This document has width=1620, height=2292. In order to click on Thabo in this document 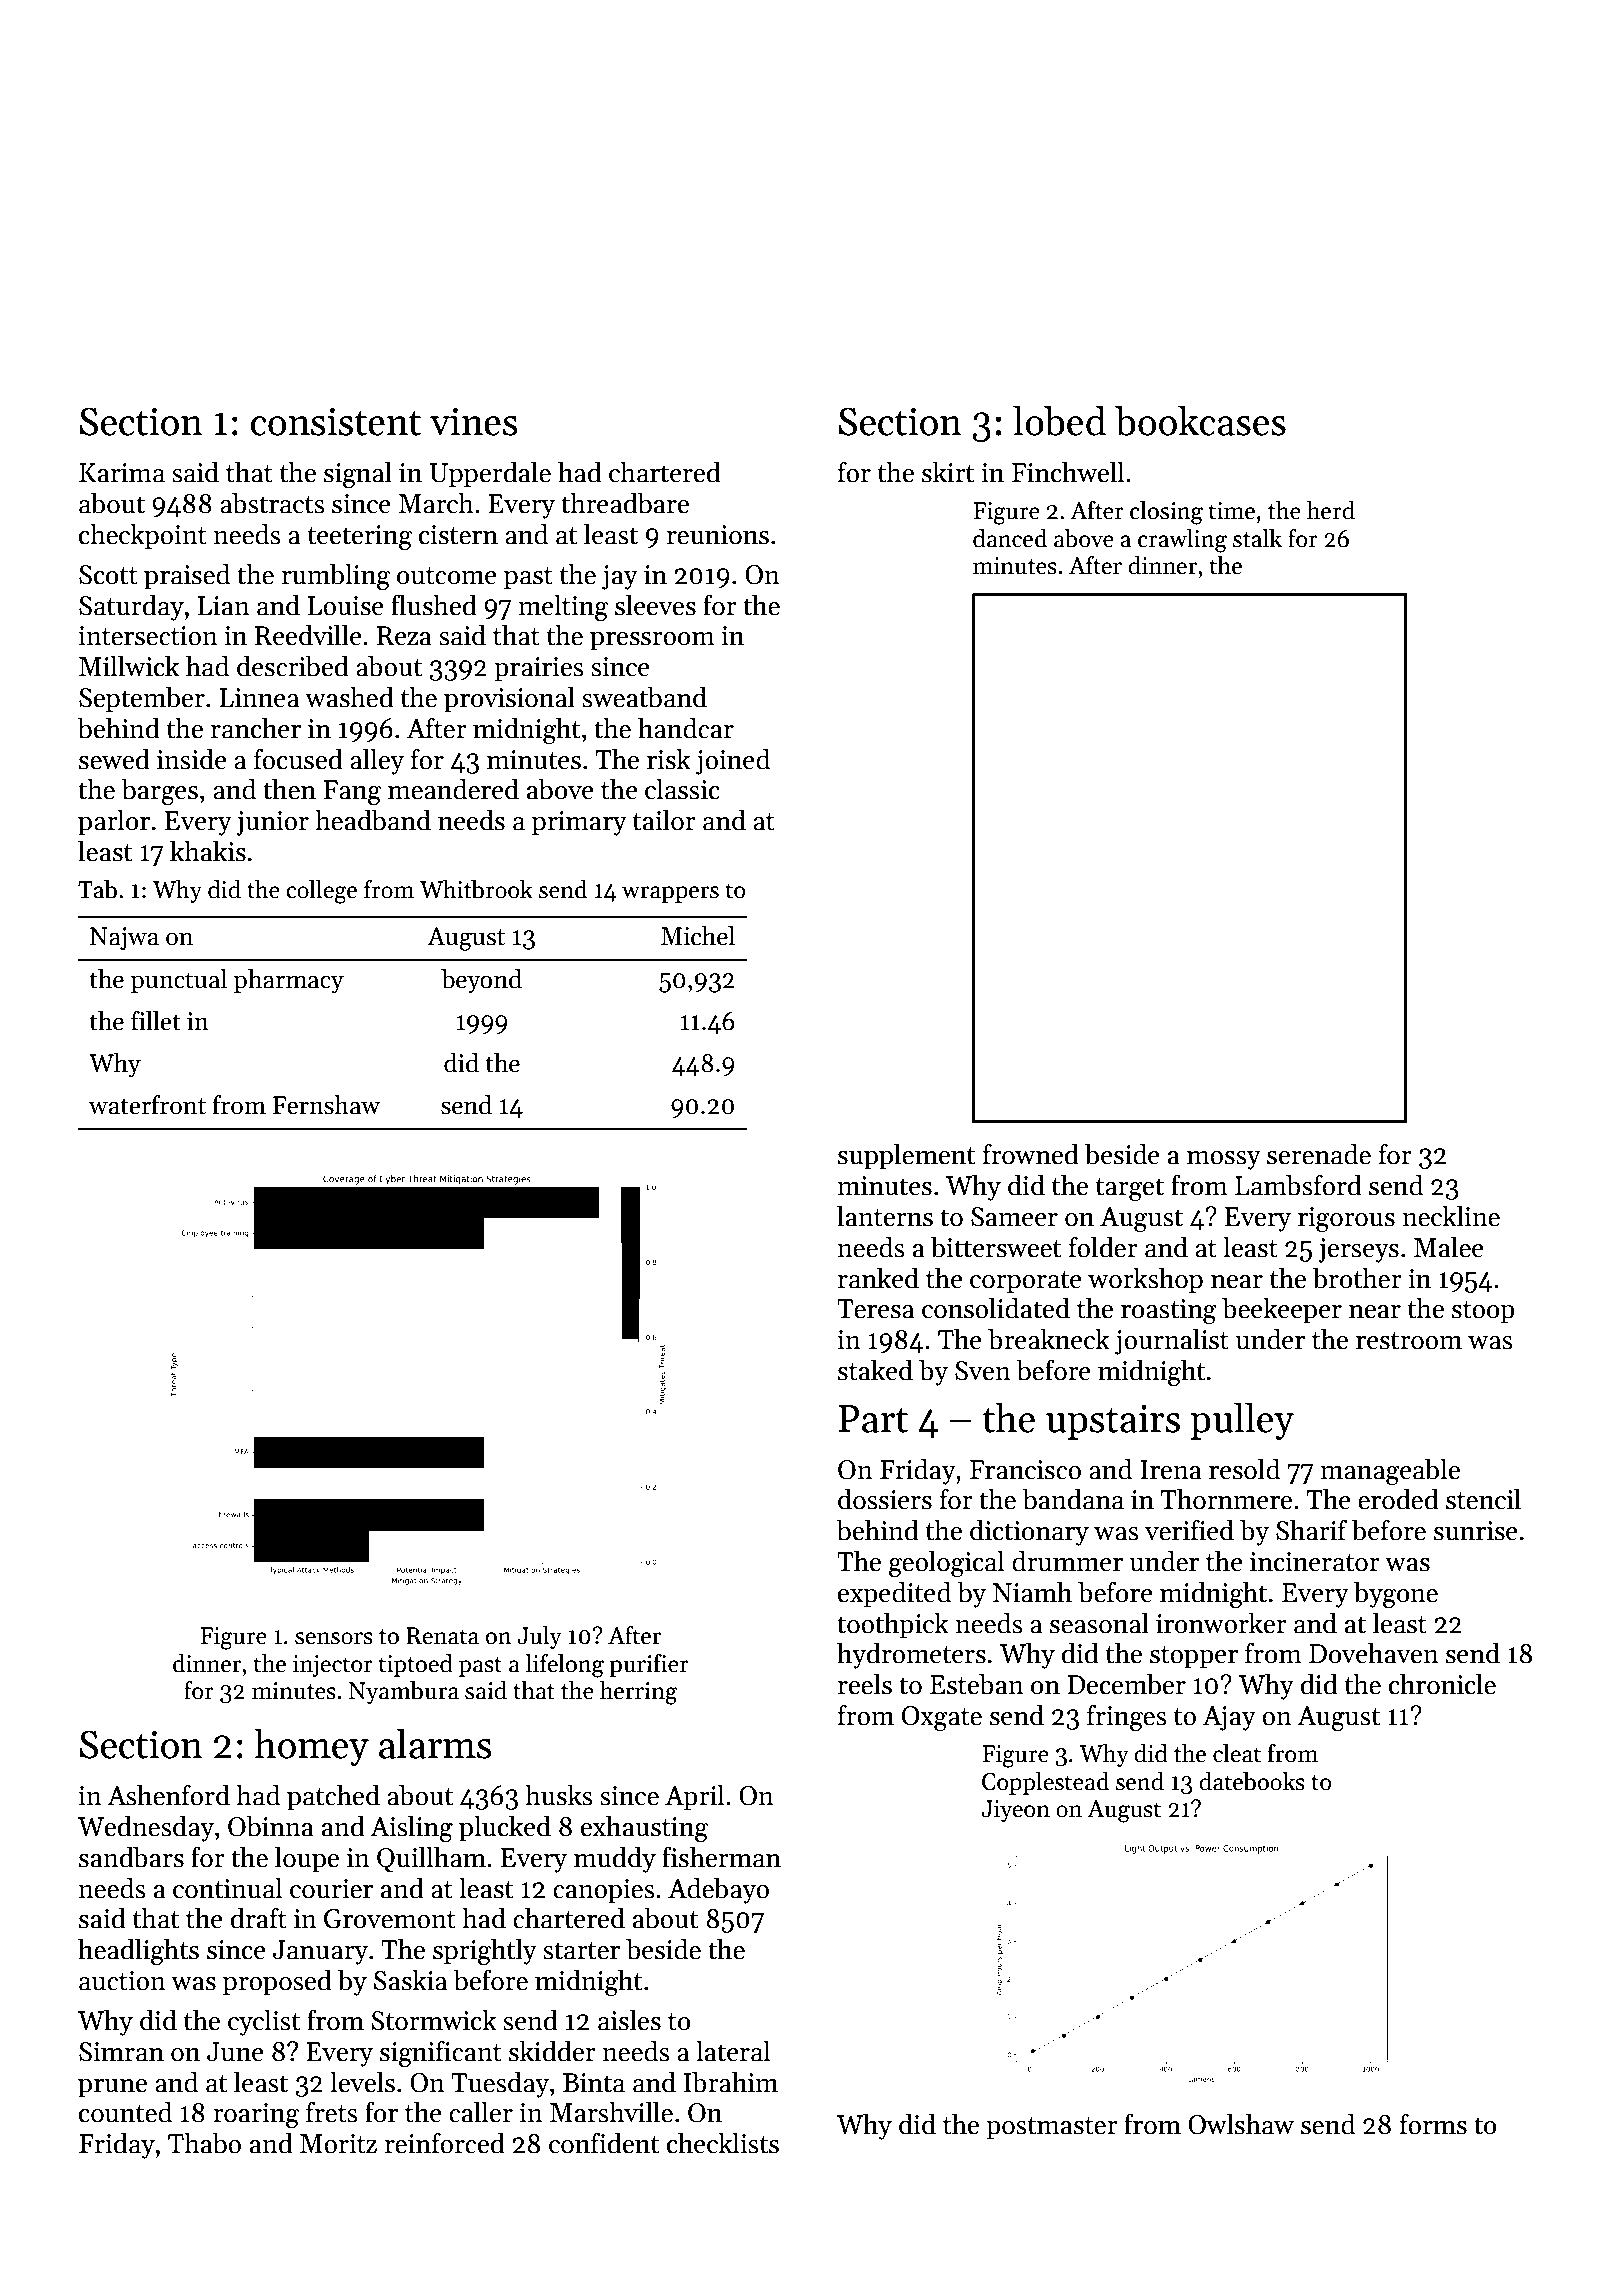, I will do `click(204, 2143)`.
